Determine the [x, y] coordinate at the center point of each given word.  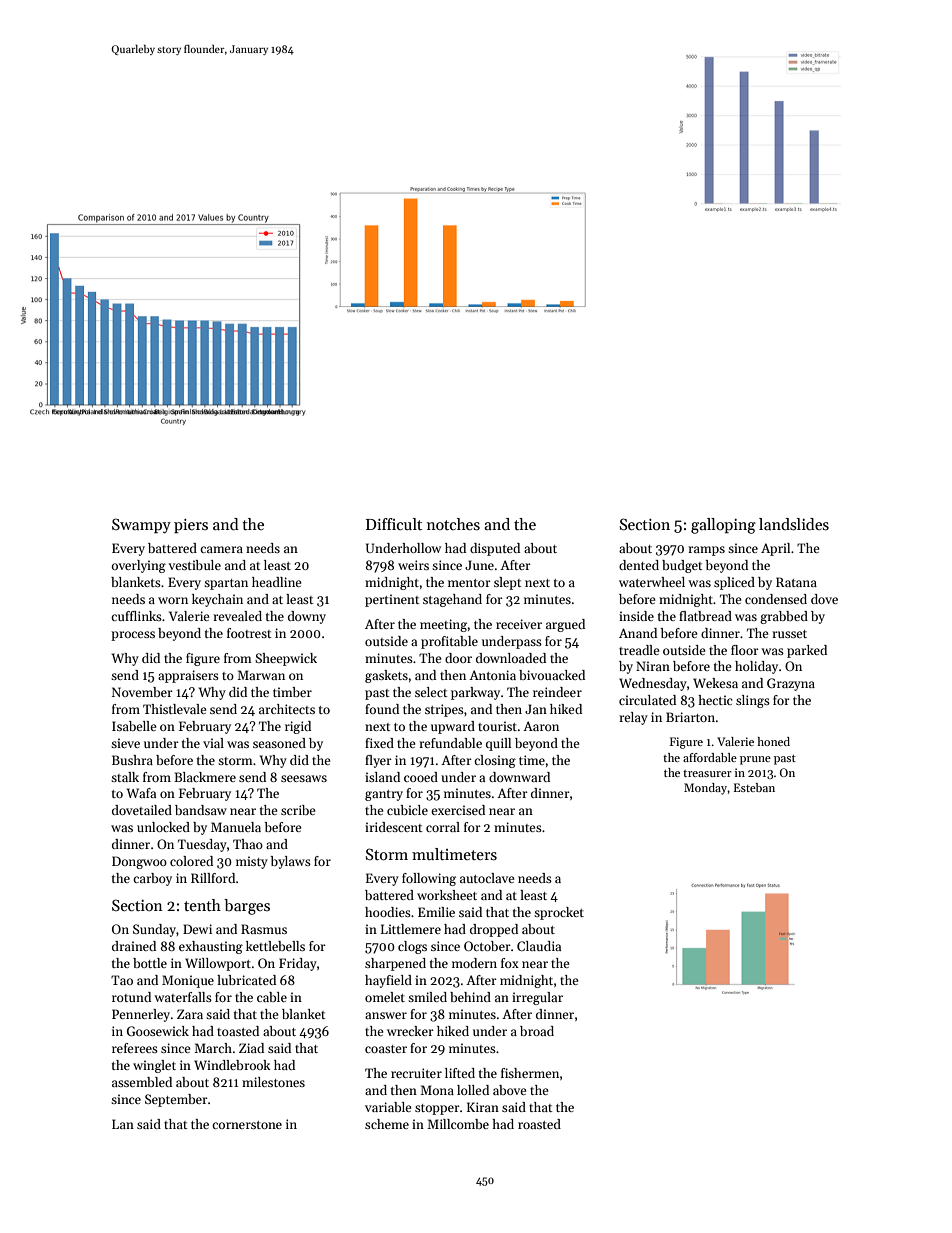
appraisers [188, 676]
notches [453, 524]
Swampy [141, 526]
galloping [723, 526]
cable [272, 997]
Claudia [539, 946]
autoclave [487, 878]
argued [565, 625]
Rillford [213, 878]
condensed [776, 599]
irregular [537, 998]
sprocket [559, 913]
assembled [142, 1082]
